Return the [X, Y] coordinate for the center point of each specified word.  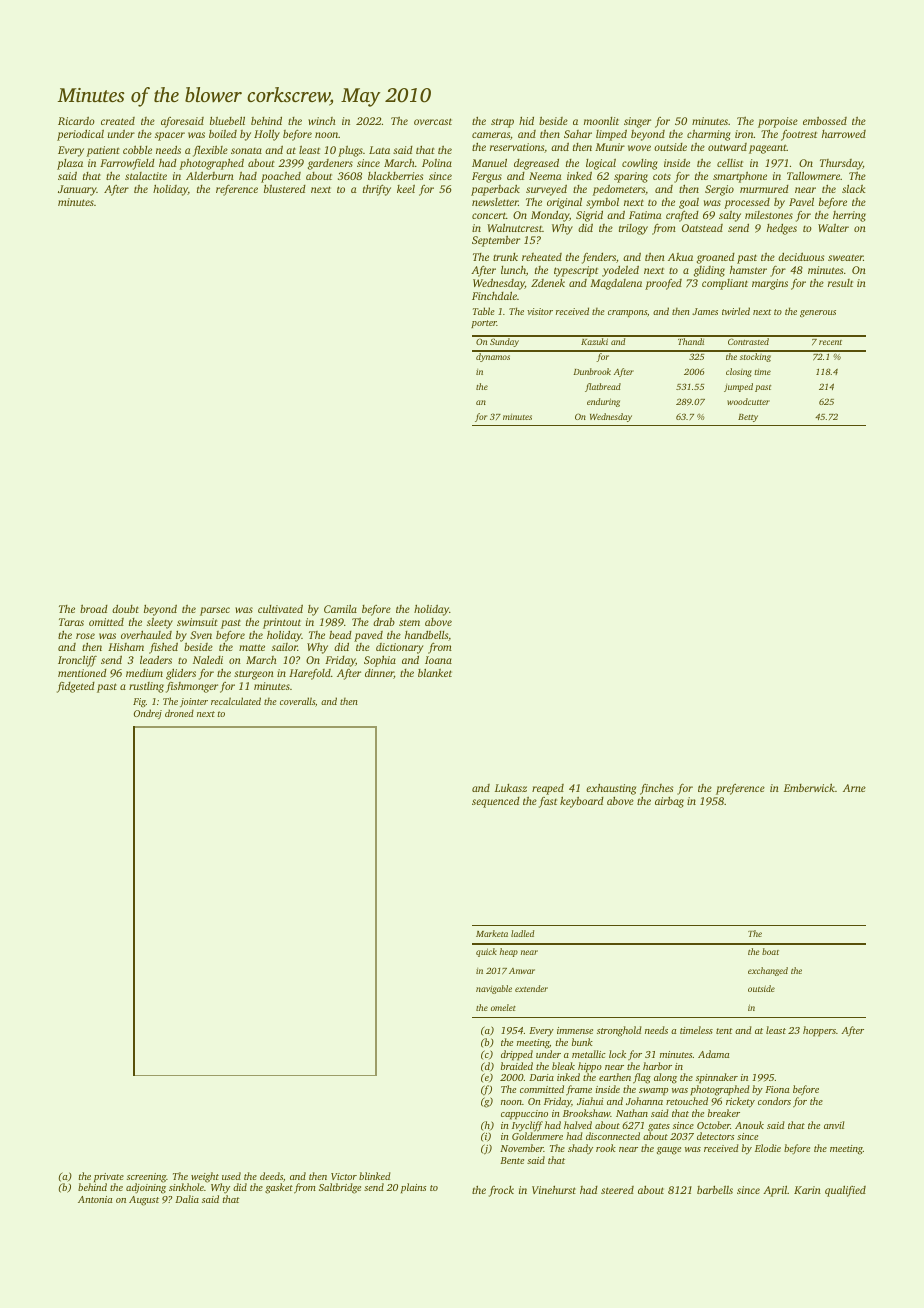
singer [637, 122]
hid [526, 121]
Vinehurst [554, 1190]
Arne [854, 788]
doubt [125, 609]
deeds [271, 1176]
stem [409, 622]
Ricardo [76, 120]
